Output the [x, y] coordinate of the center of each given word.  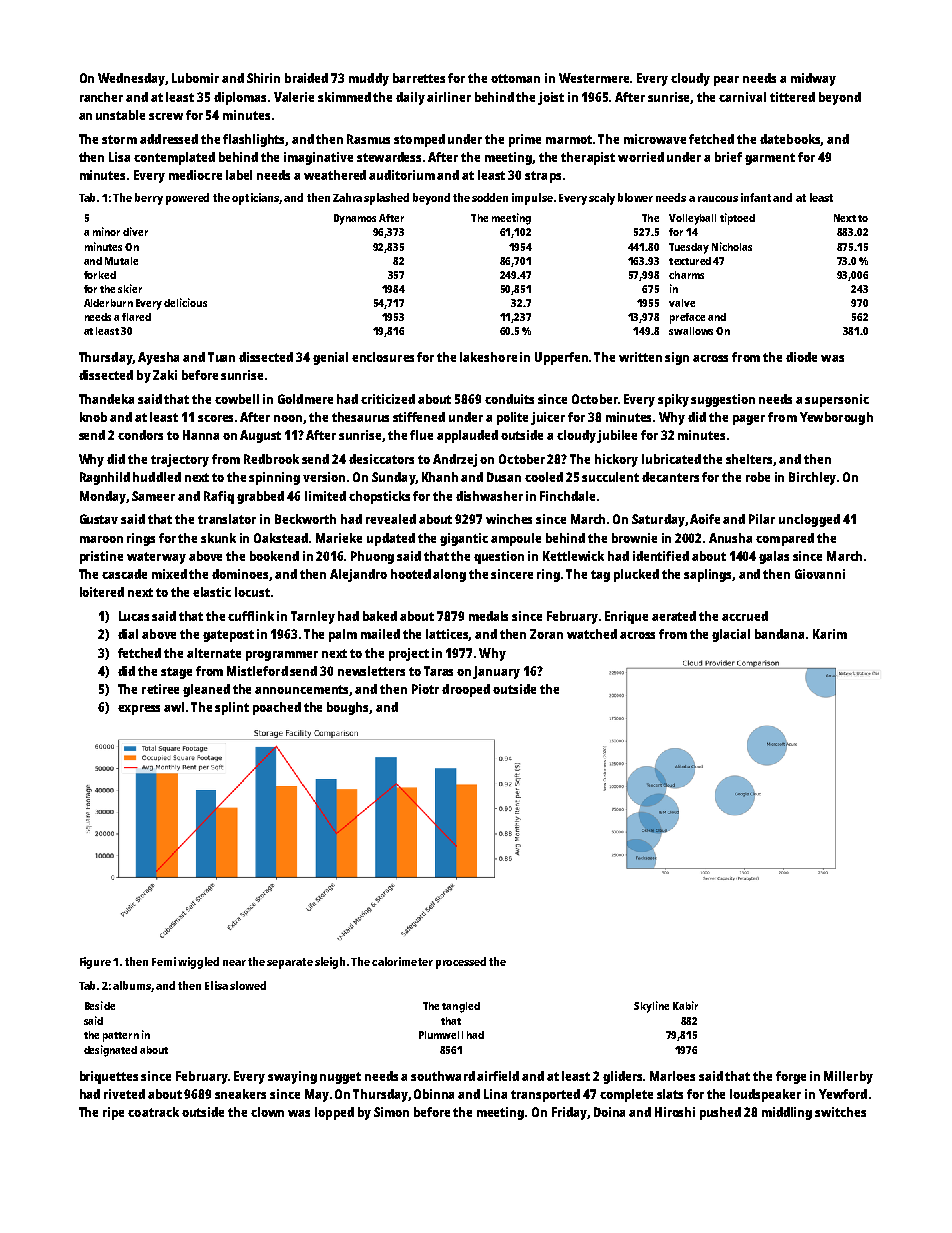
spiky [673, 400]
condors [140, 435]
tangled [461, 1007]
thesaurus [360, 417]
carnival [742, 97]
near [234, 963]
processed [461, 963]
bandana [779, 634]
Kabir [685, 1005]
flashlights [254, 140]
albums [132, 985]
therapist [588, 158]
